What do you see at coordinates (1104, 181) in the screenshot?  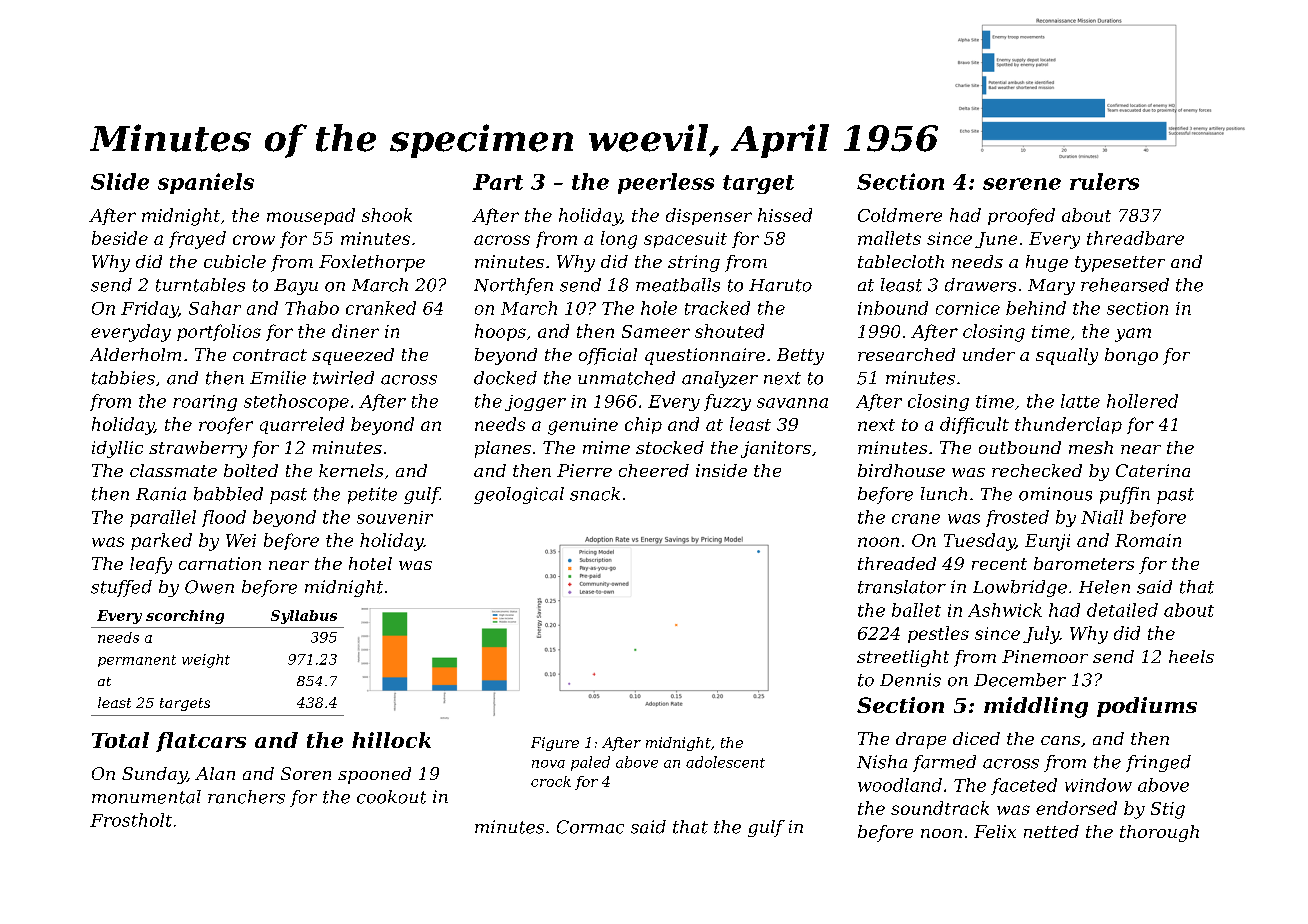 I see `rulers` at bounding box center [1104, 181].
